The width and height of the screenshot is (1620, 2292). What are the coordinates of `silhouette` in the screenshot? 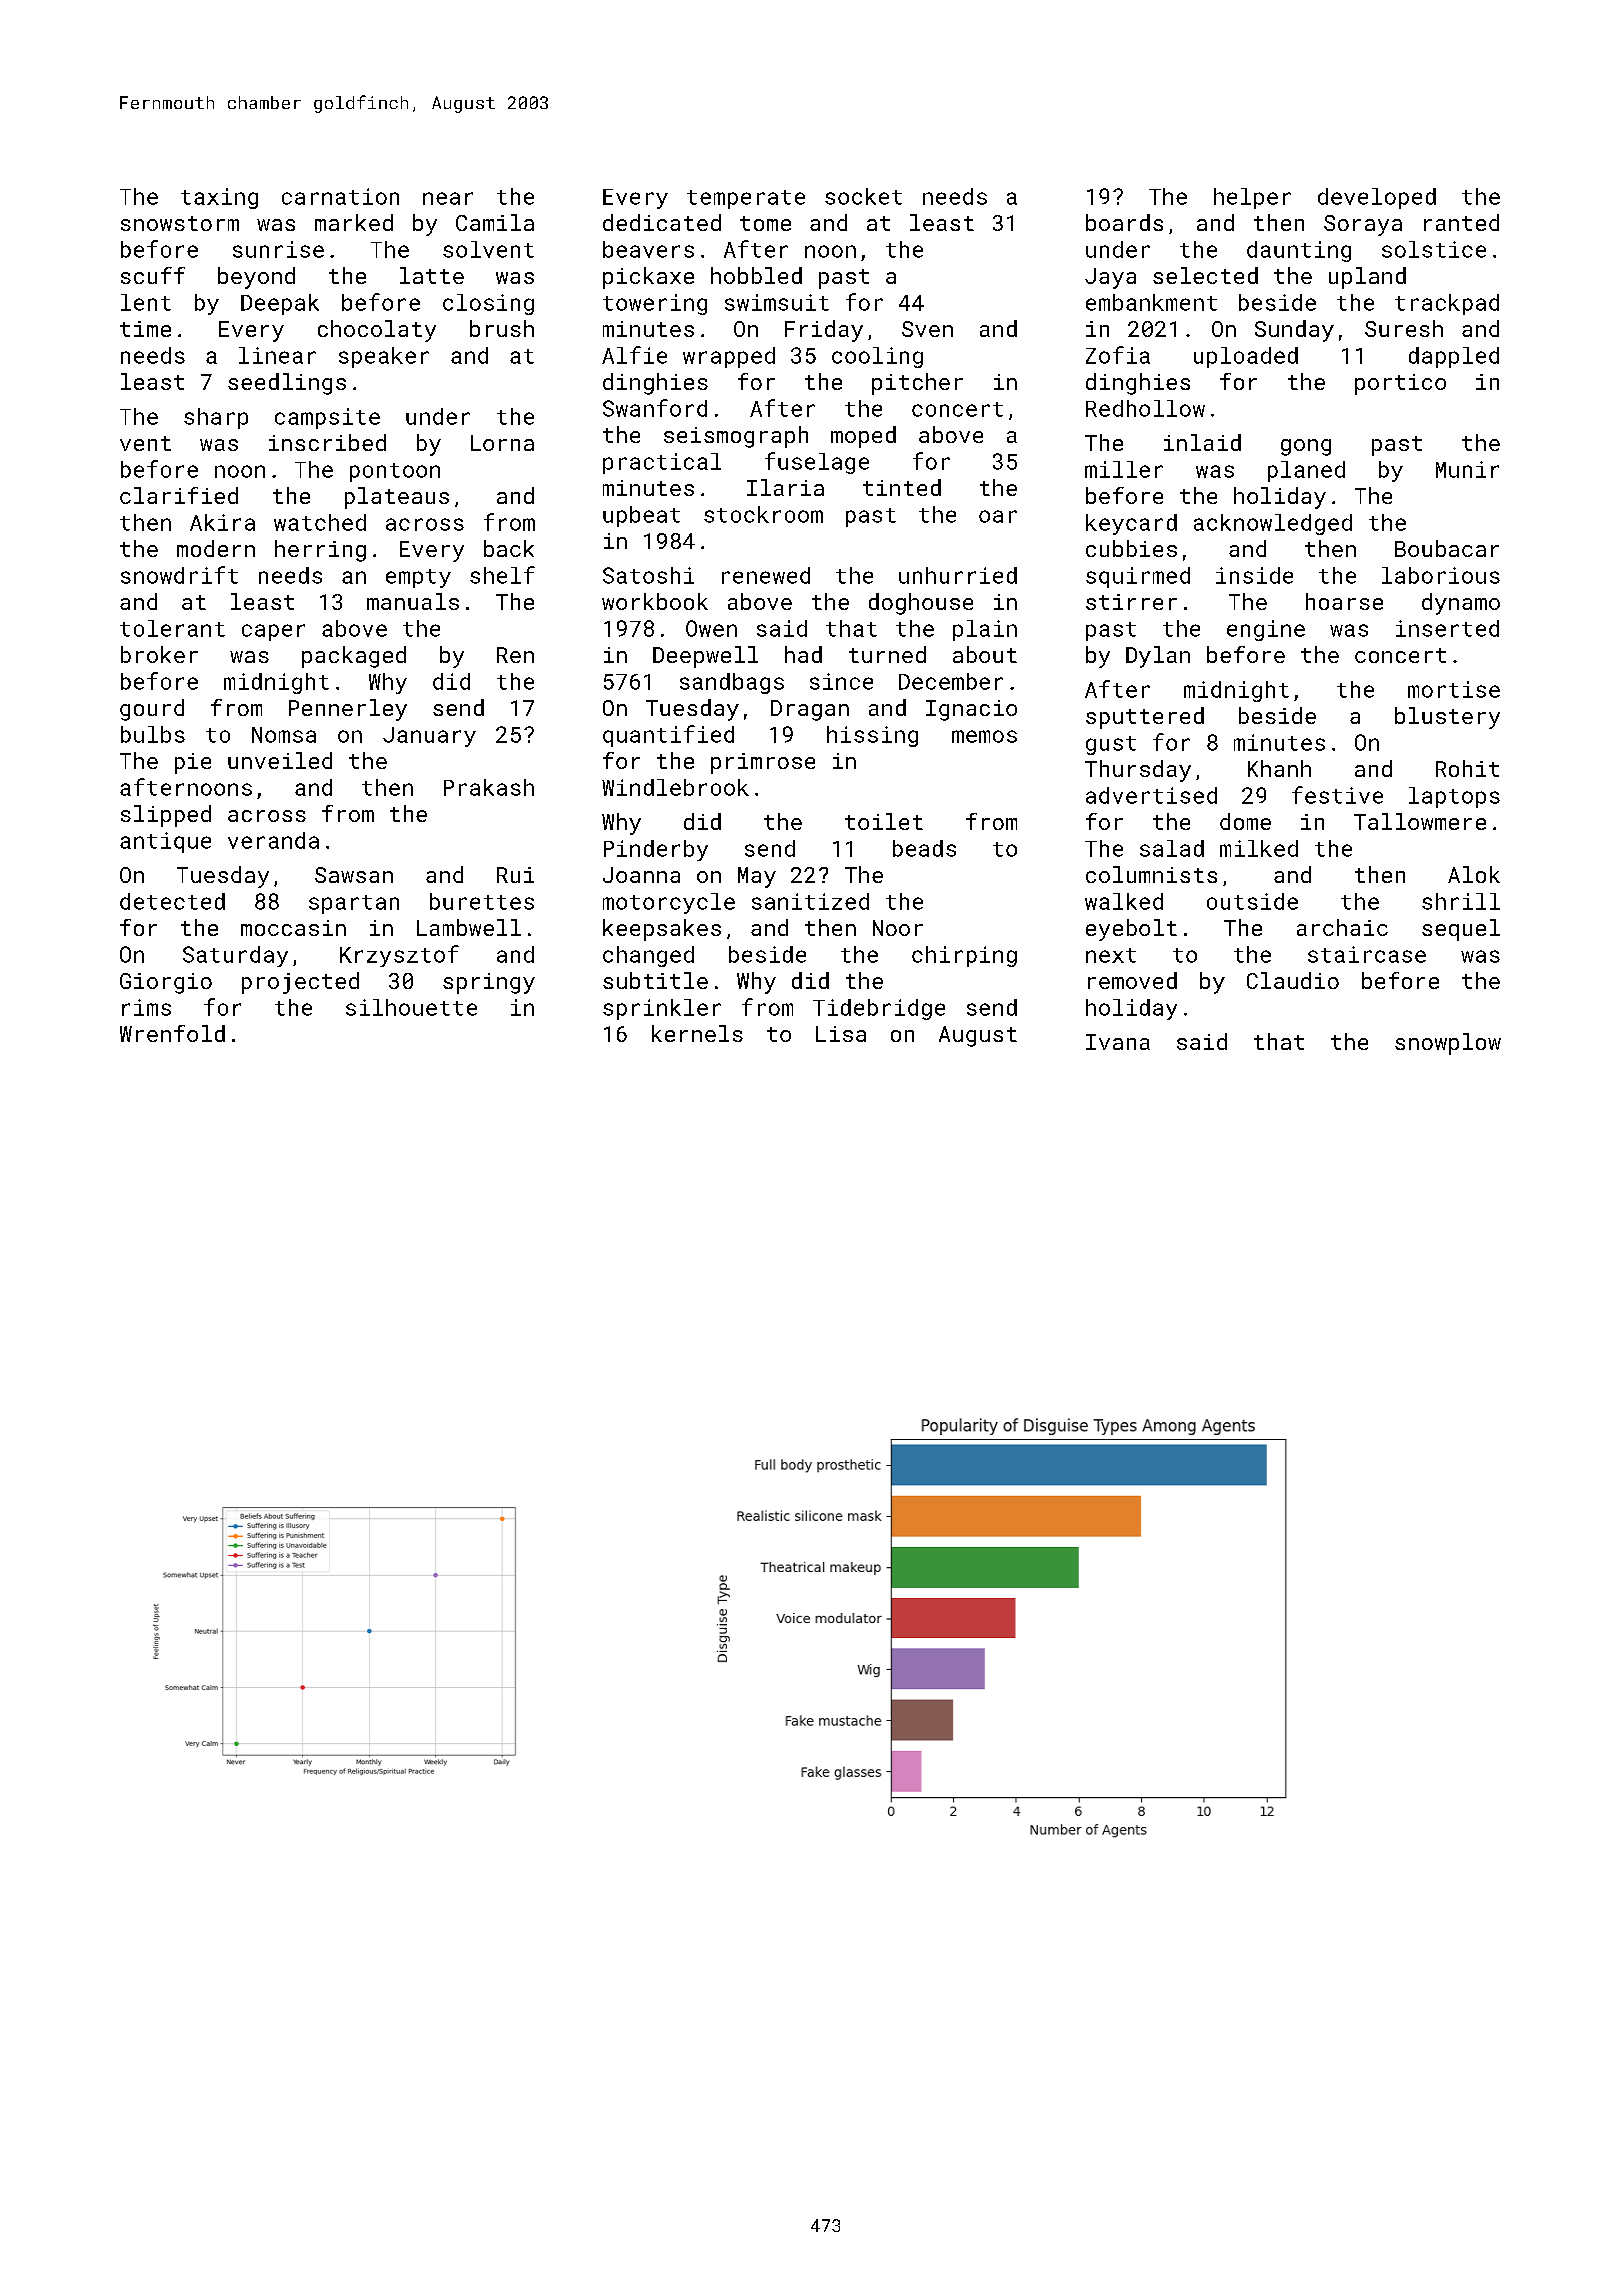 It's located at (411, 1007).
